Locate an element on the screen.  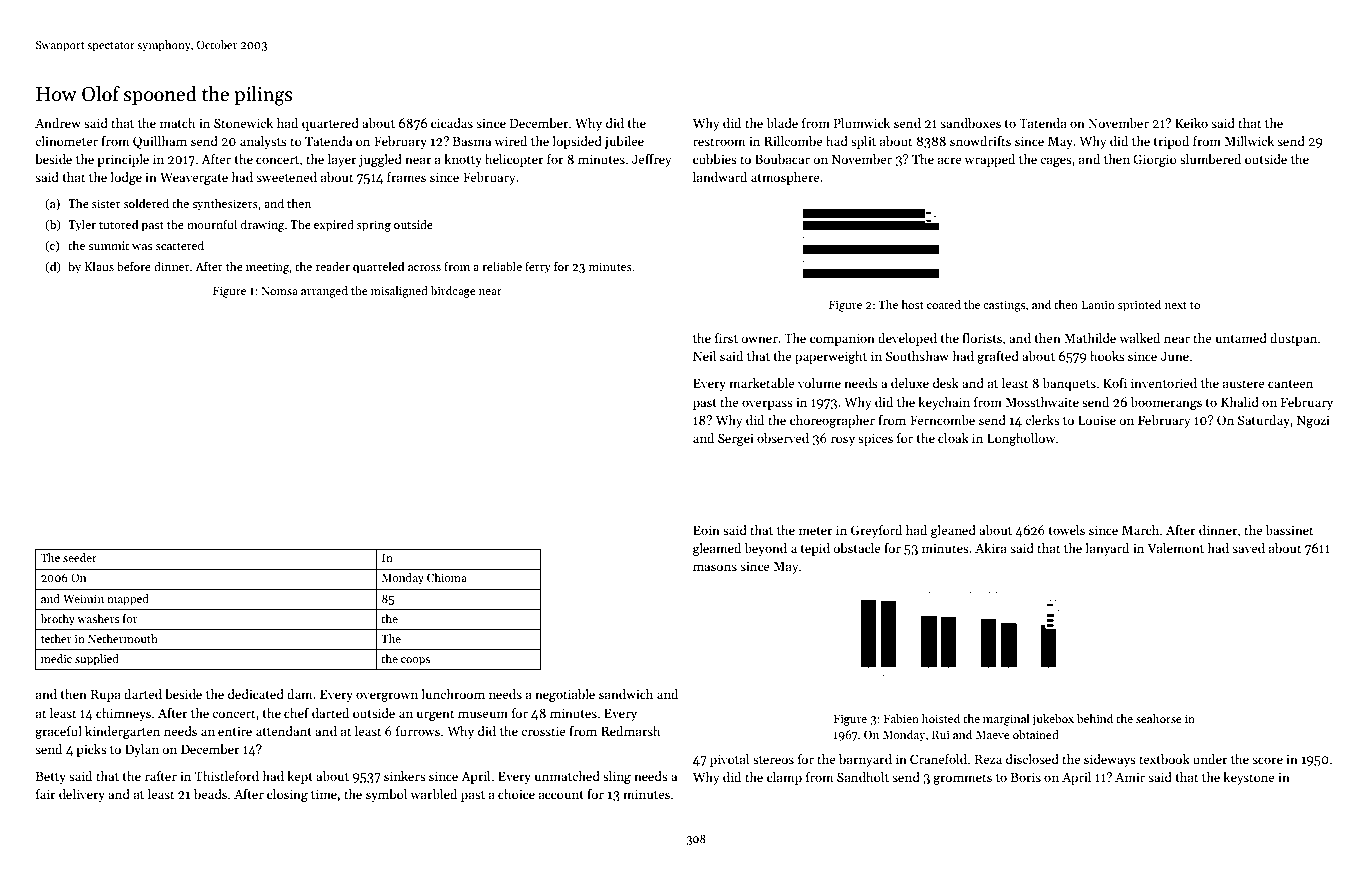
account is located at coordinates (561, 795).
